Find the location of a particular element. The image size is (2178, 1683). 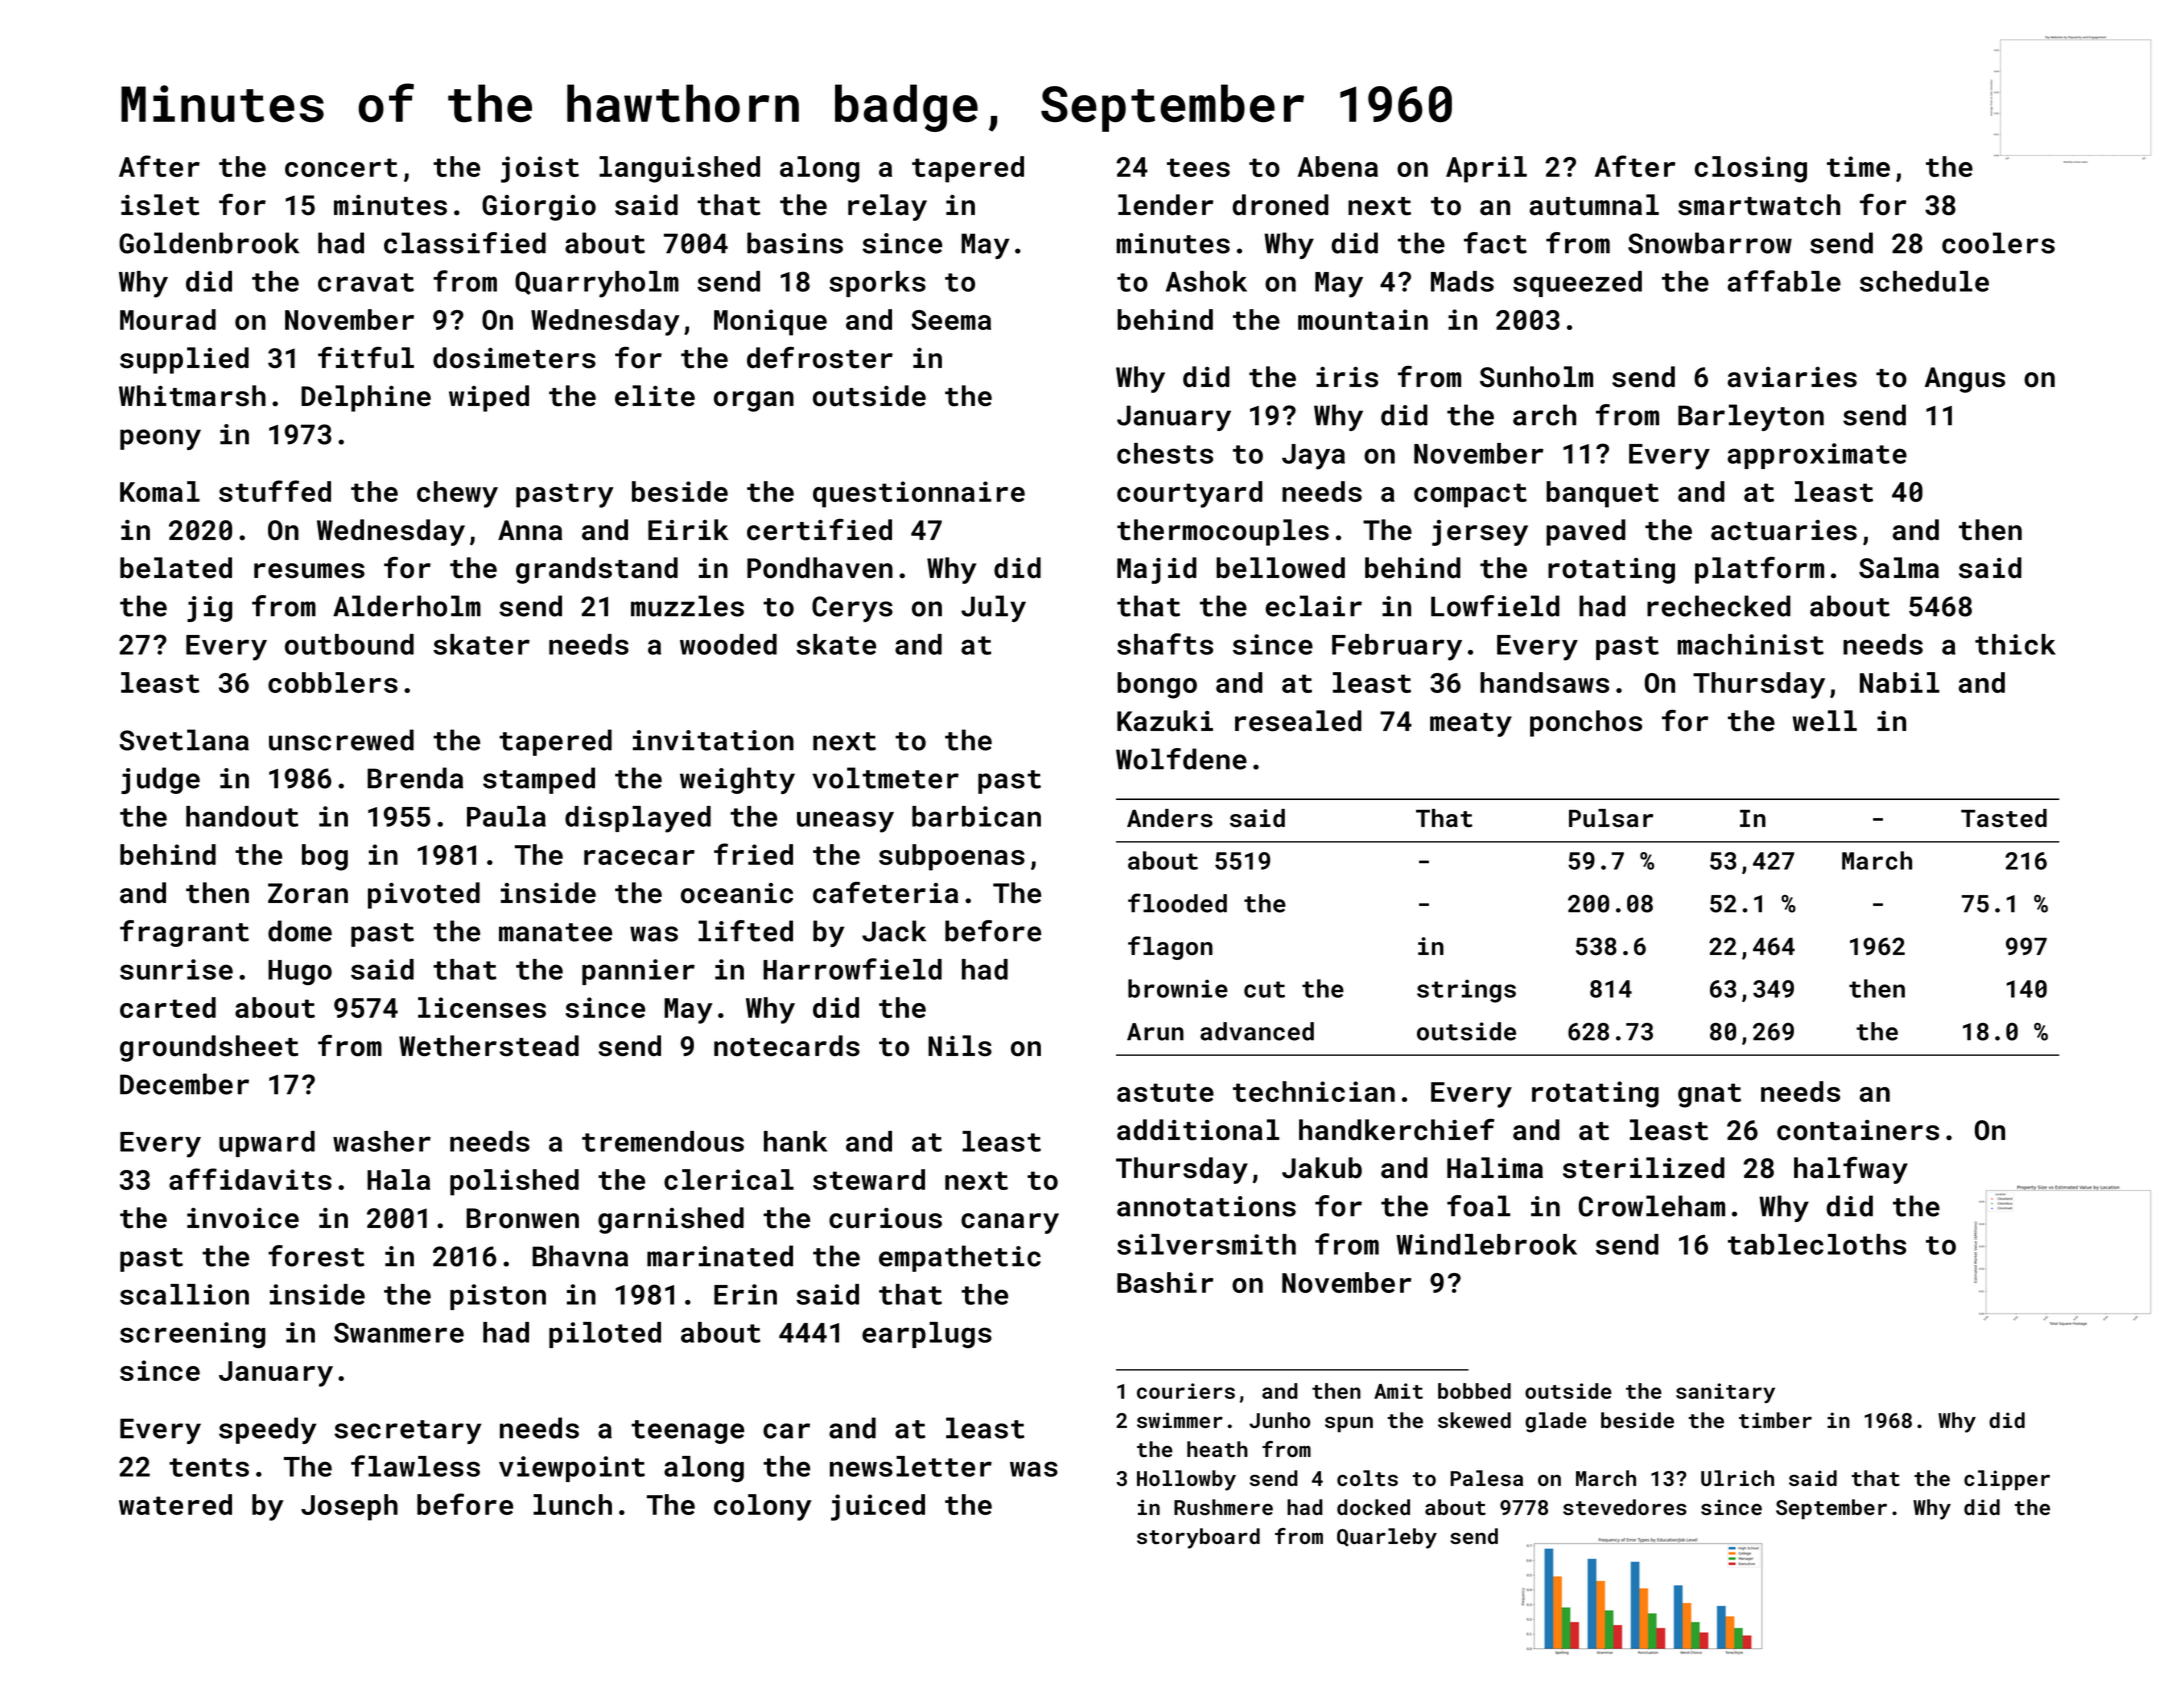

Amit is located at coordinates (1398, 1391).
